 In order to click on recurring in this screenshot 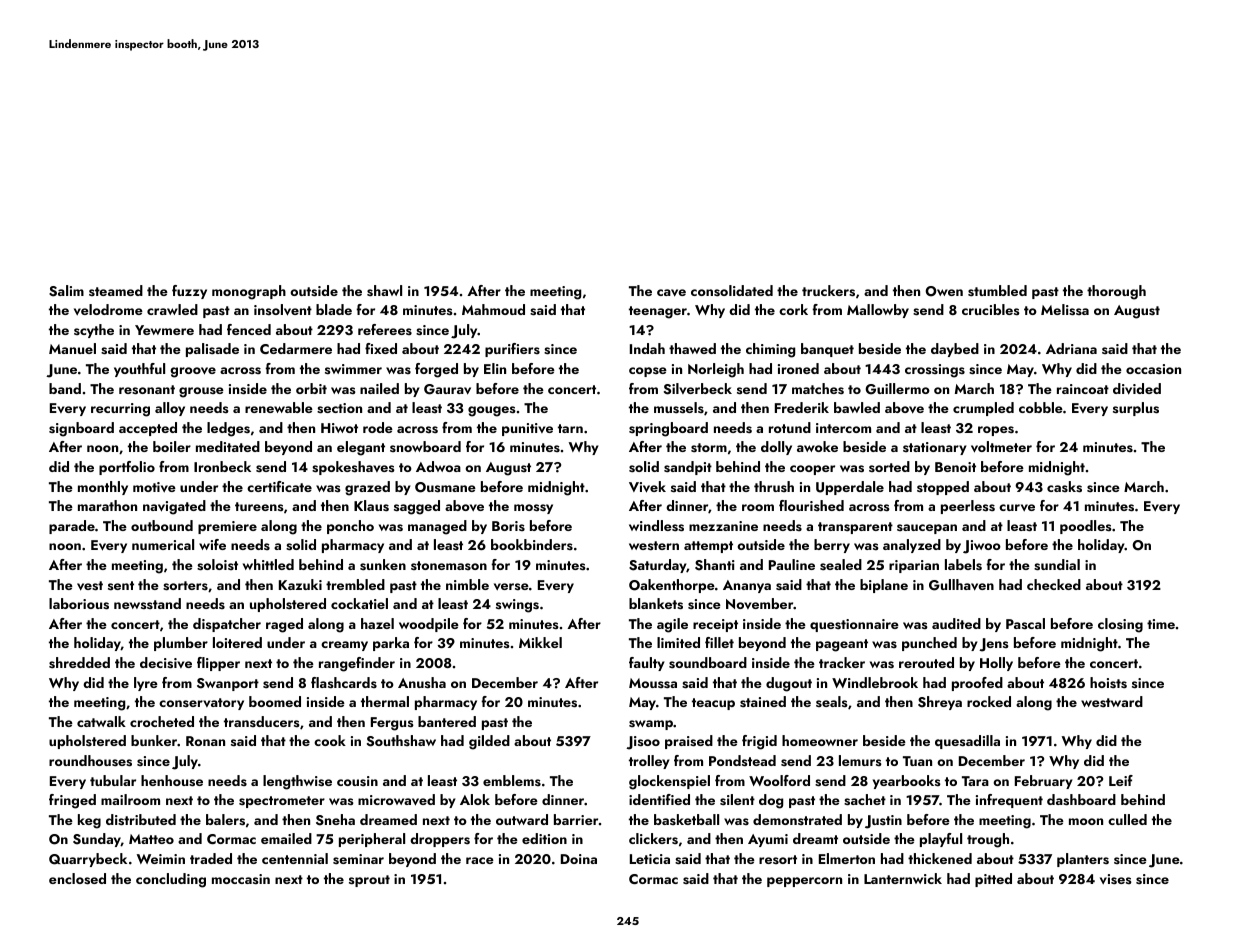, I will do `click(120, 410)`.
